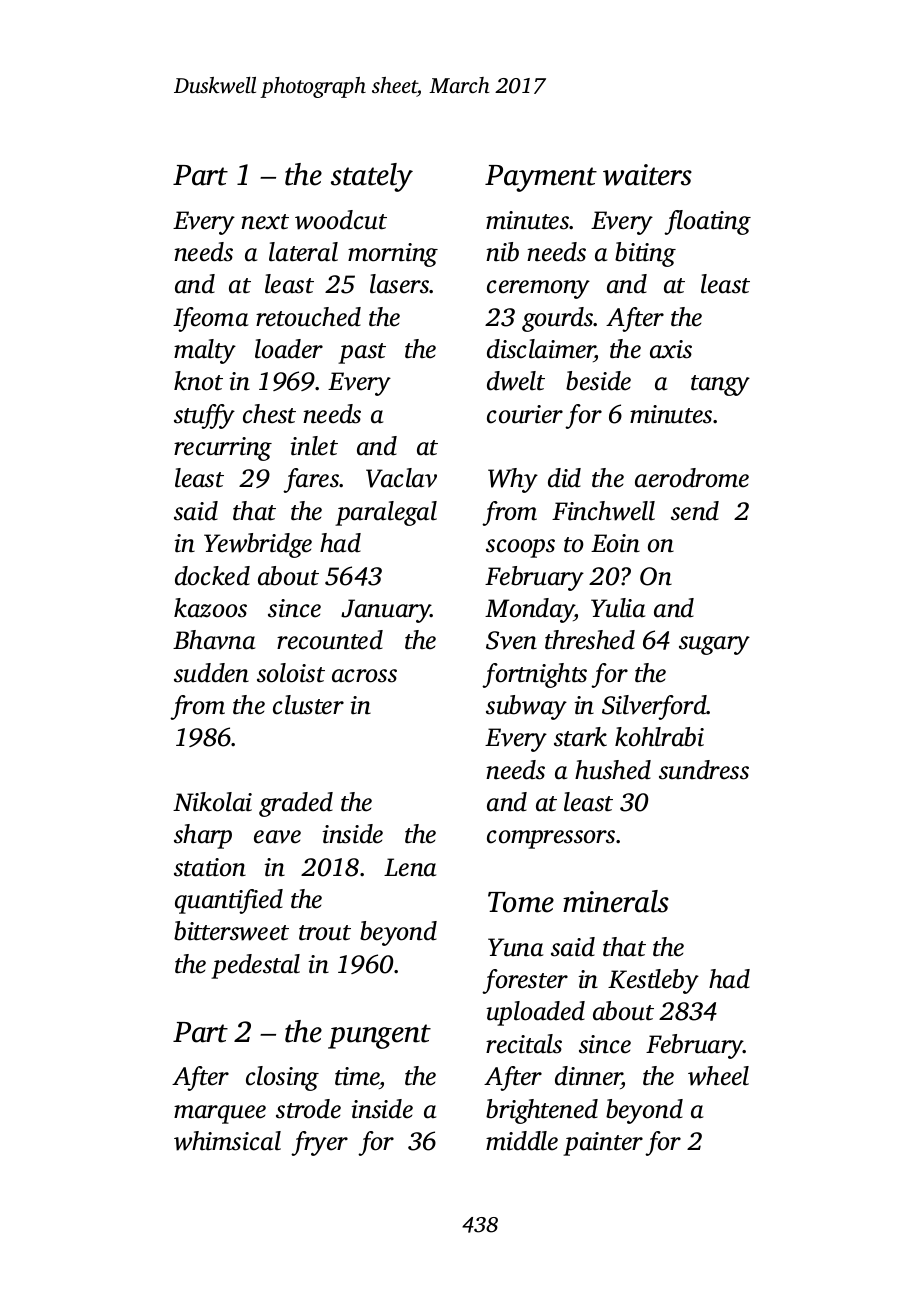 The width and height of the screenshot is (924, 1311). Describe the element at coordinates (258, 545) in the screenshot. I see `Yewbridge` at that location.
